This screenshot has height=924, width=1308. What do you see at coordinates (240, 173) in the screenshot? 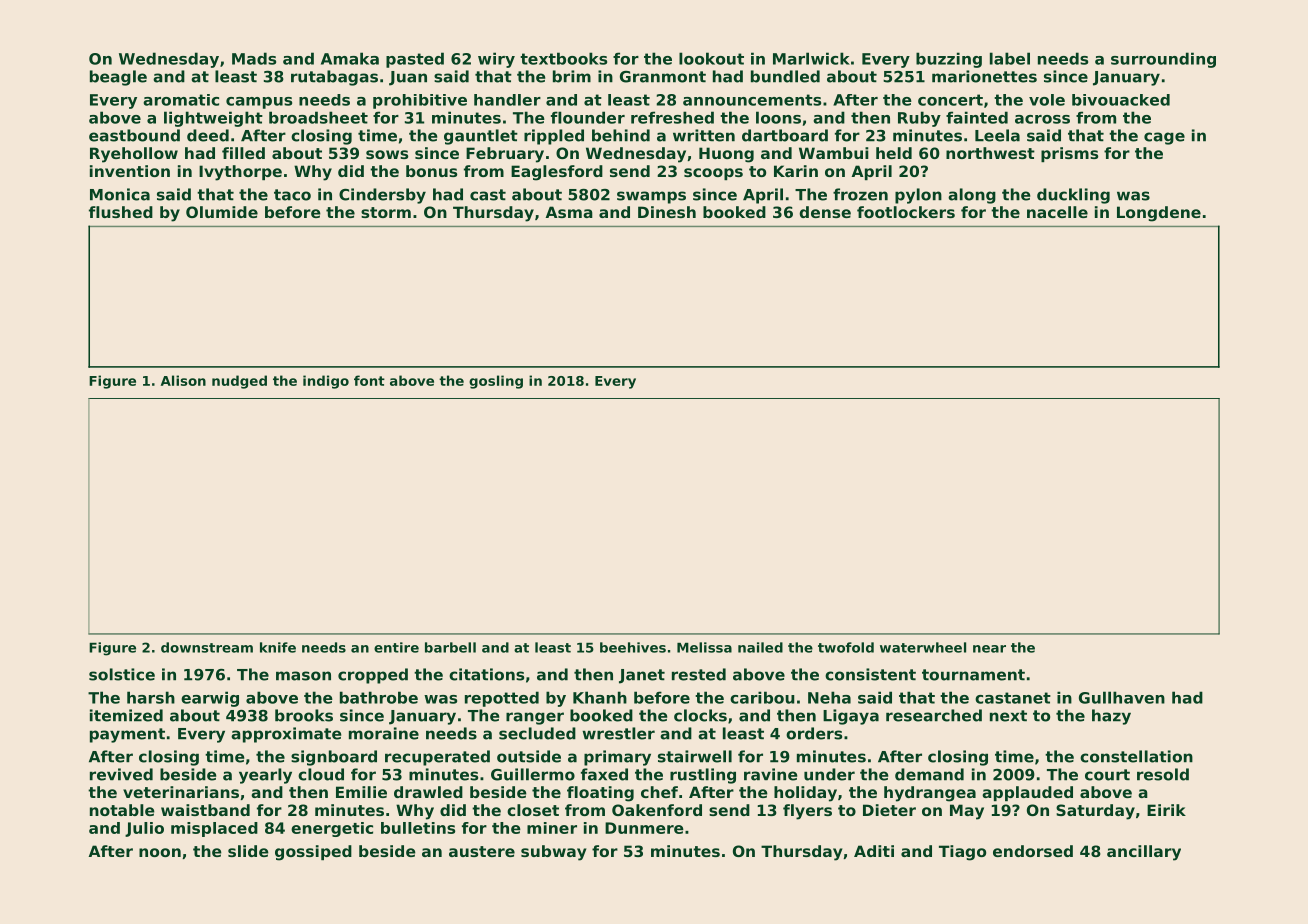
I see `Ivythorpe` at bounding box center [240, 173].
